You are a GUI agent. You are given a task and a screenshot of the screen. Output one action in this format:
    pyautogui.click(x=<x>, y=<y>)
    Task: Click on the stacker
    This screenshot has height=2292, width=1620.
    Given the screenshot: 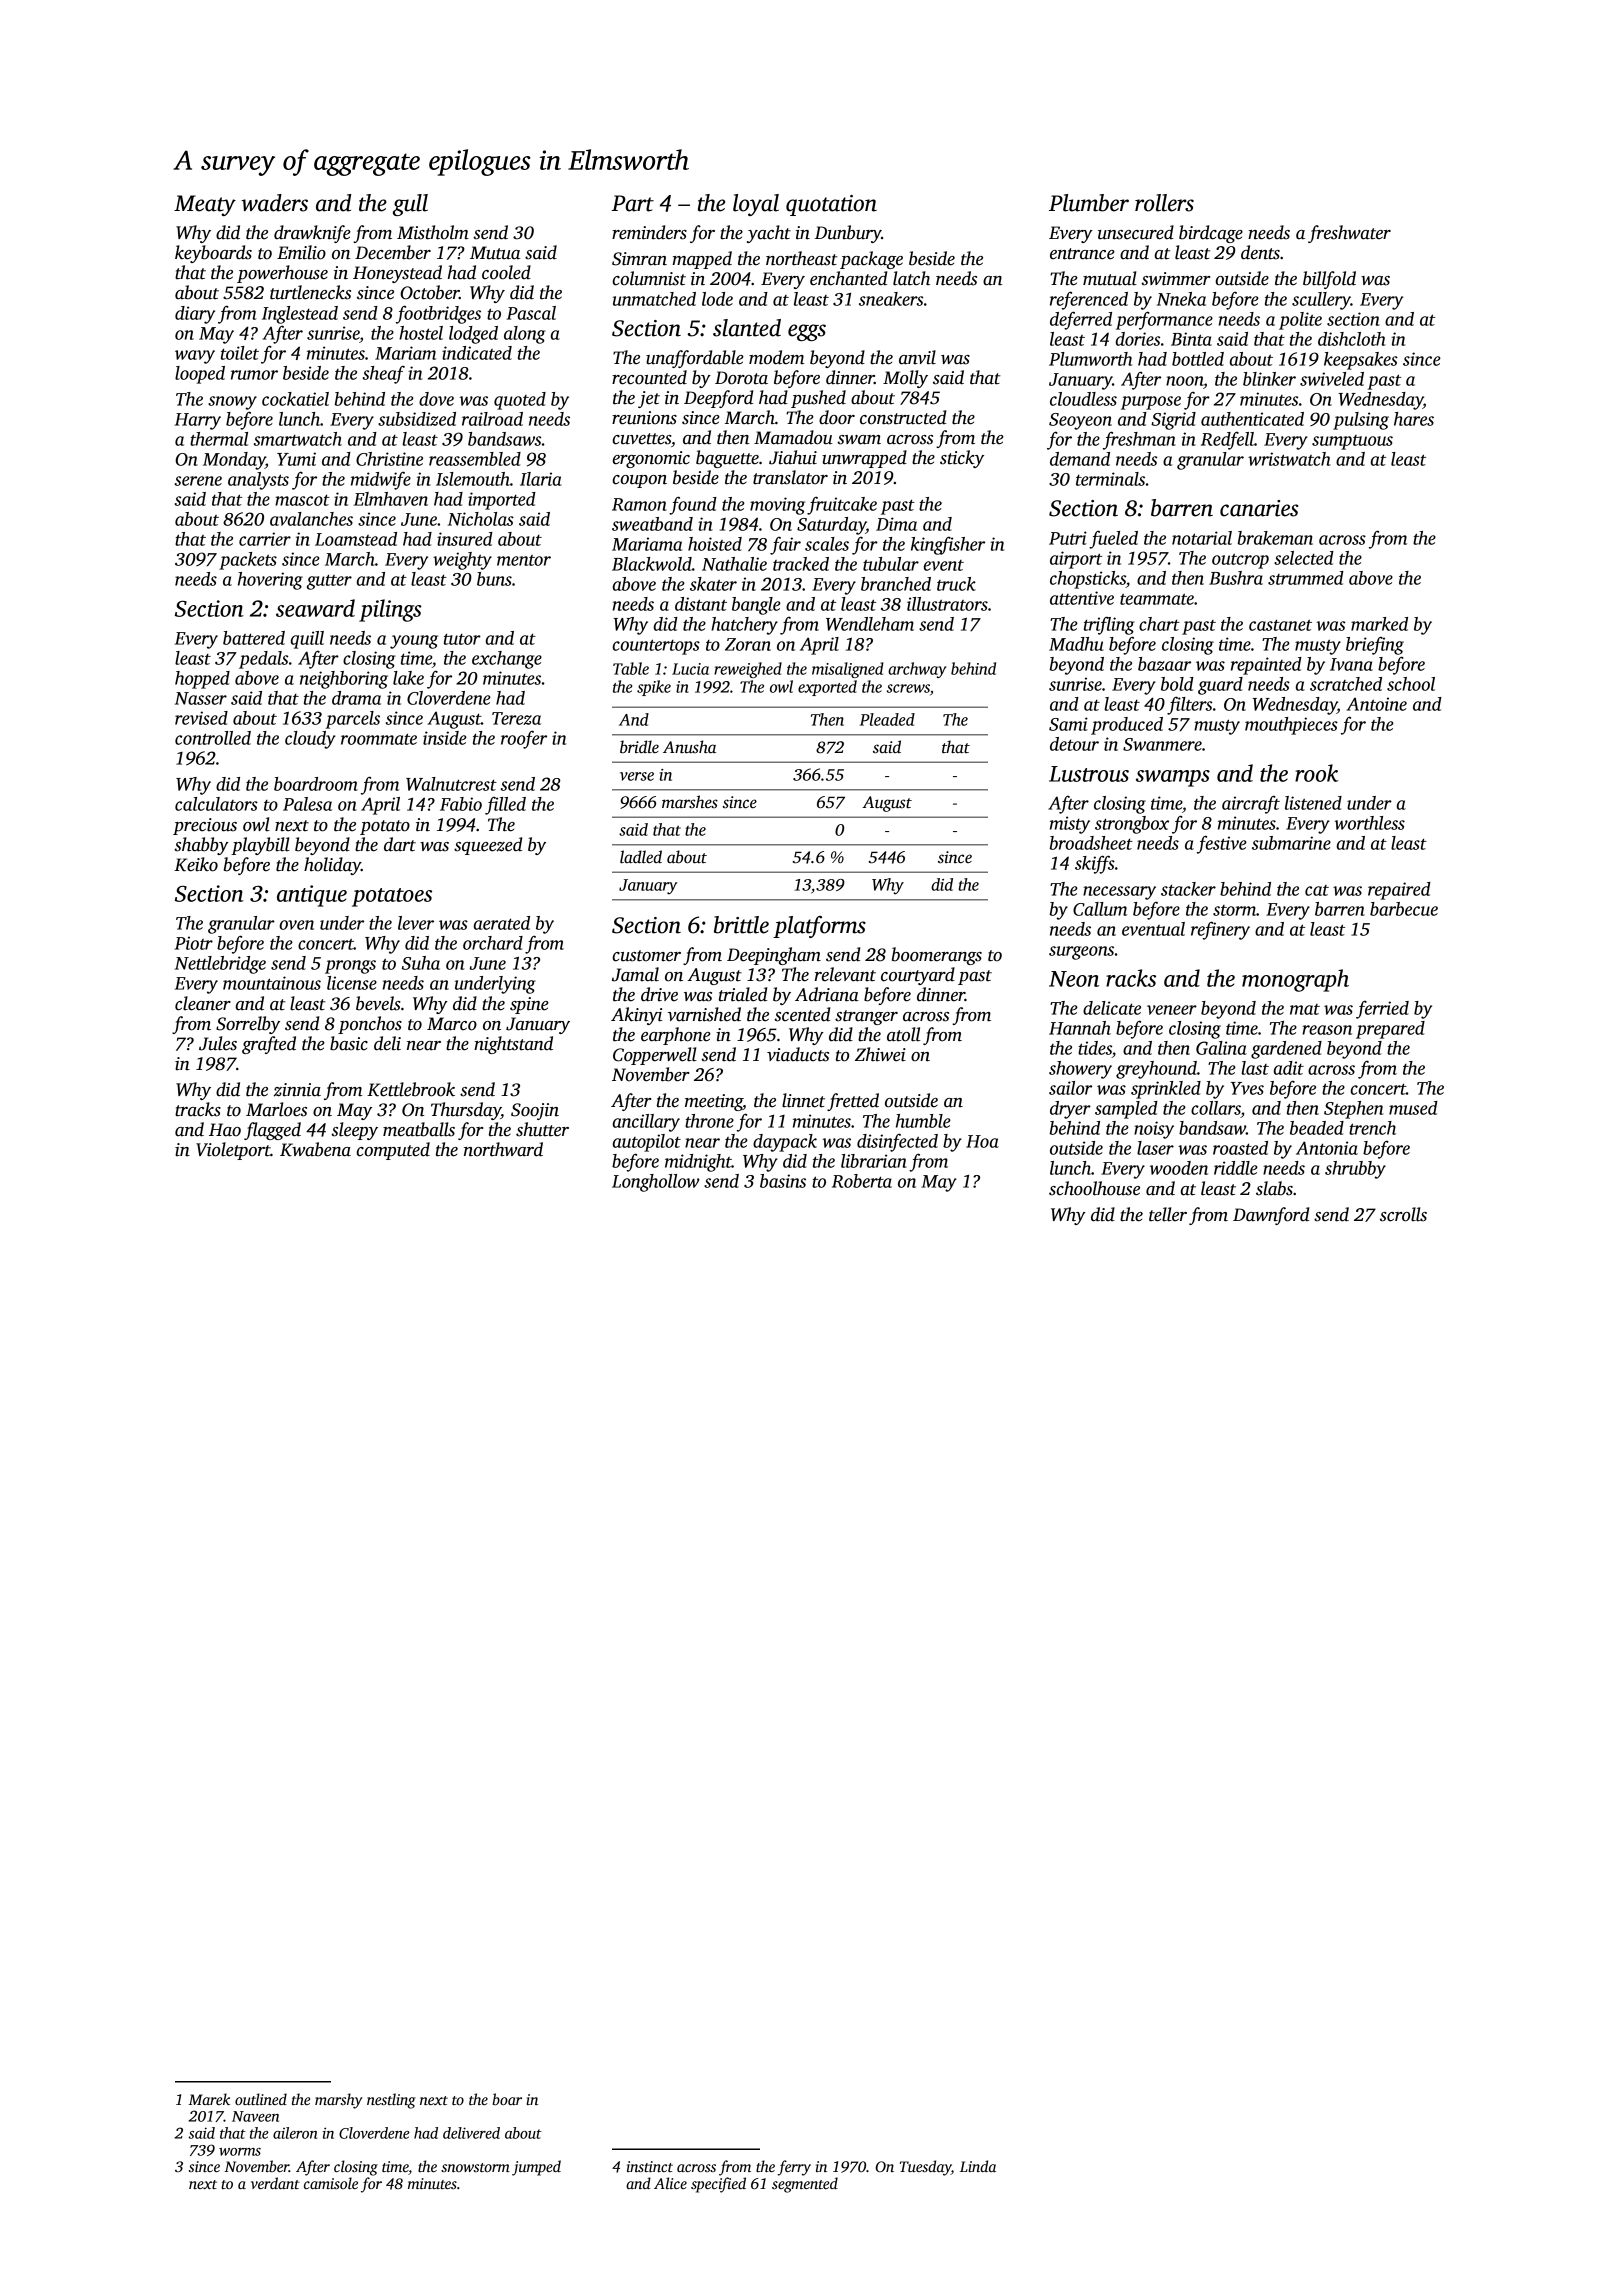 What is the action you would take?
    pyautogui.click(x=1188, y=889)
